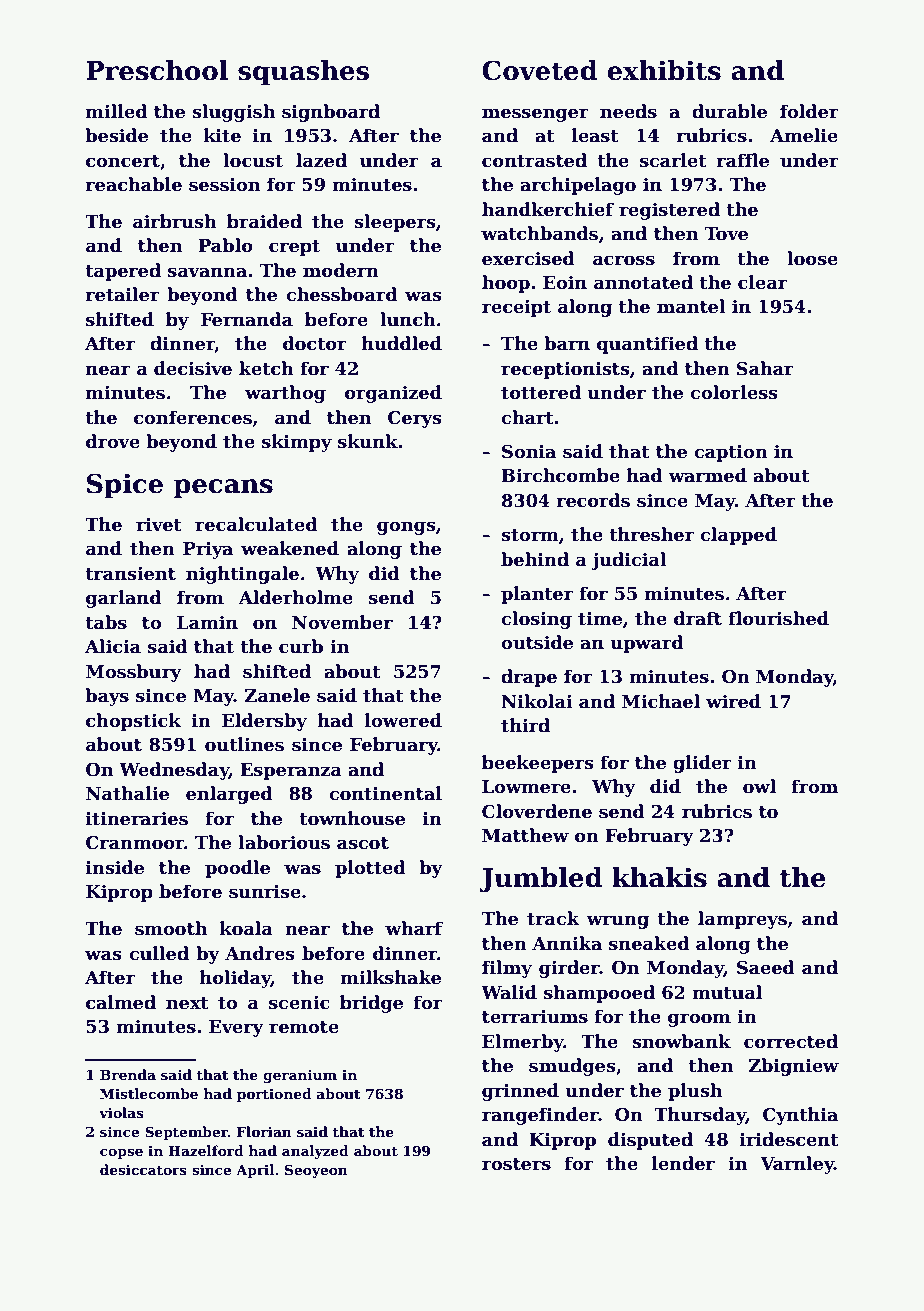  What do you see at coordinates (121, 1002) in the document?
I see `calmed` at bounding box center [121, 1002].
